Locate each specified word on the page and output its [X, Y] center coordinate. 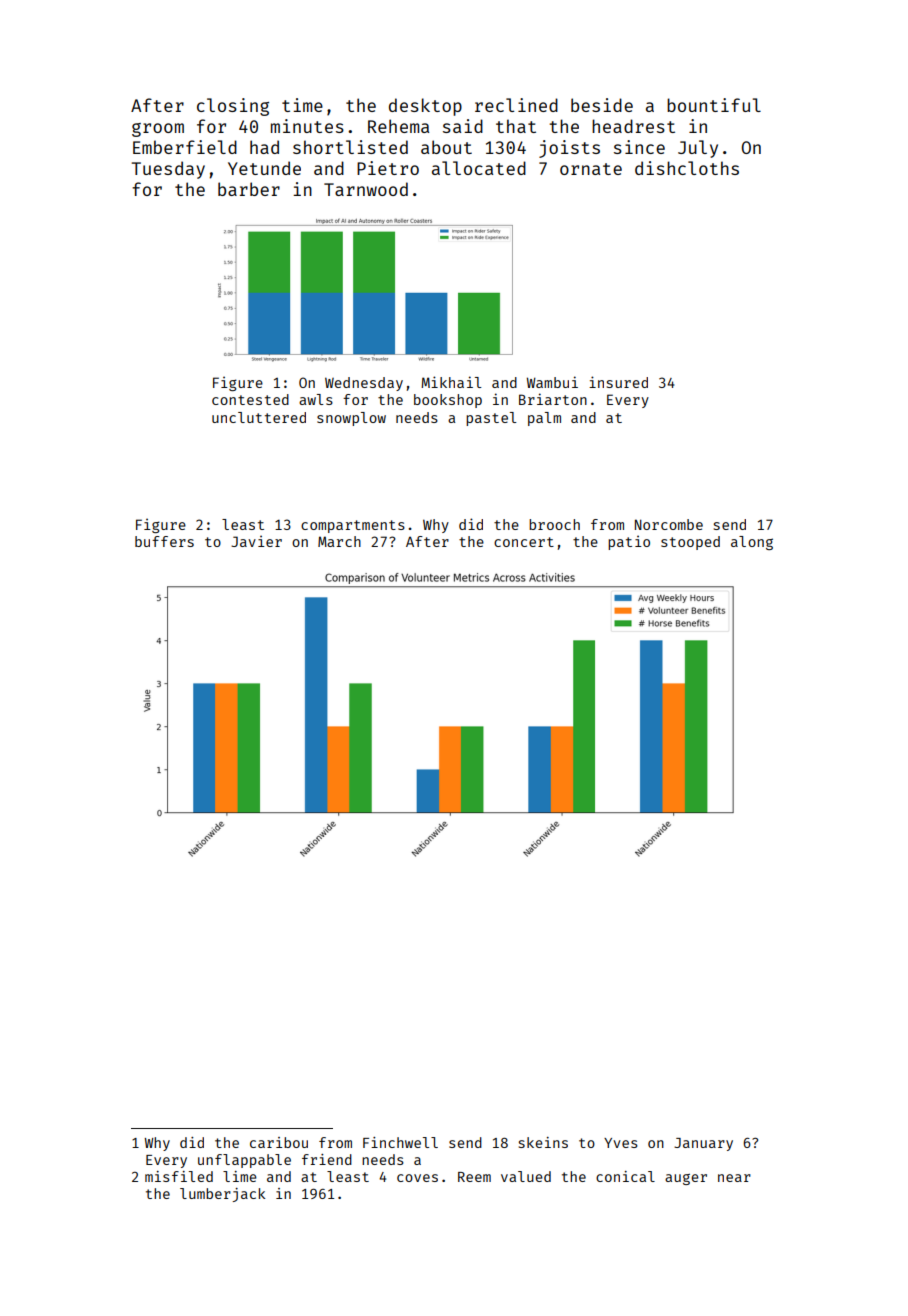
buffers [164, 541]
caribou [279, 1142]
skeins [543, 1142]
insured [618, 382]
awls [316, 399]
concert [524, 542]
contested [250, 399]
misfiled [179, 1176]
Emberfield [185, 147]
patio [629, 542]
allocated [479, 168]
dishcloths [687, 168]
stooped [690, 543]
